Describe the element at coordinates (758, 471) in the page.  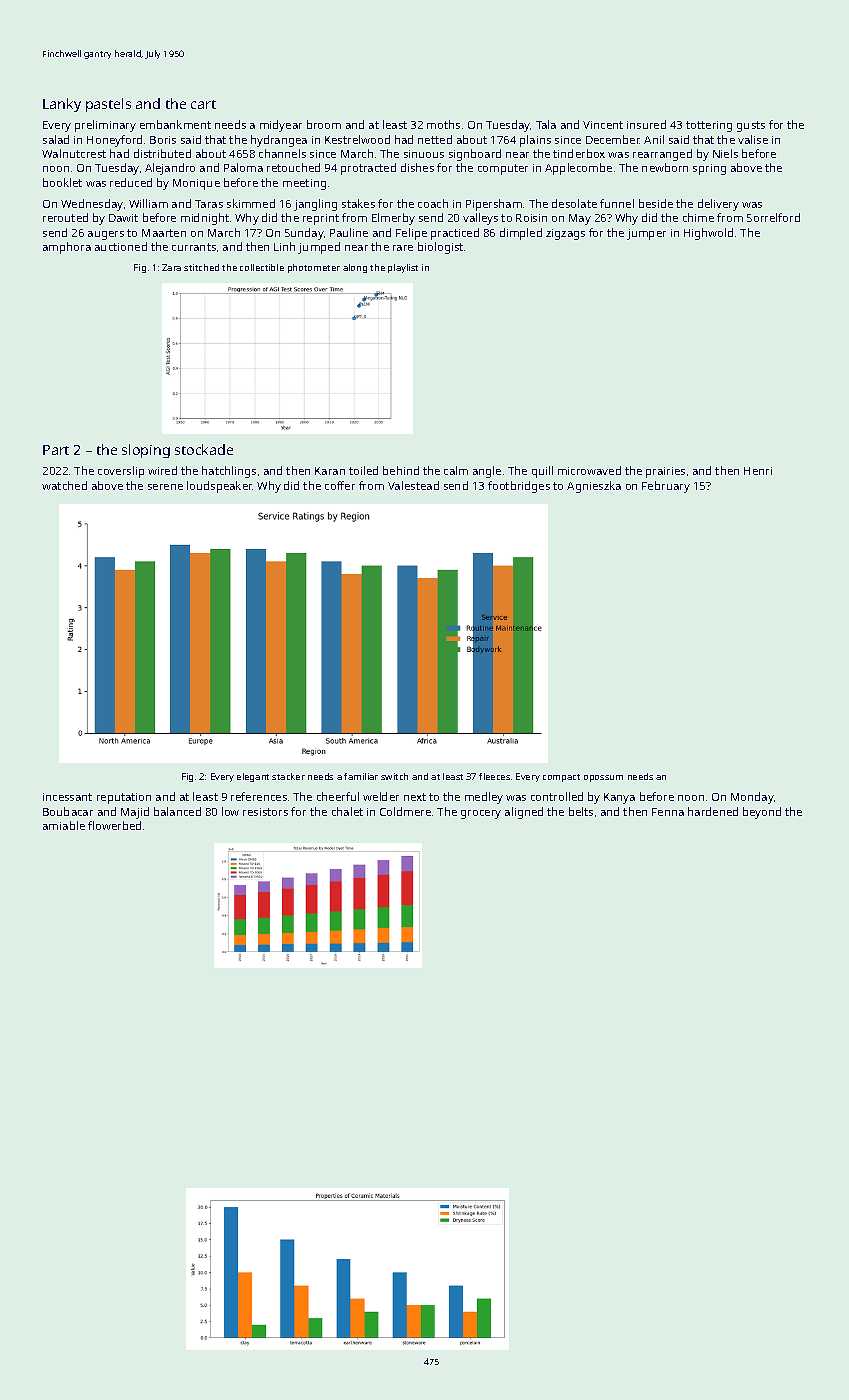
I see `Henri` at that location.
